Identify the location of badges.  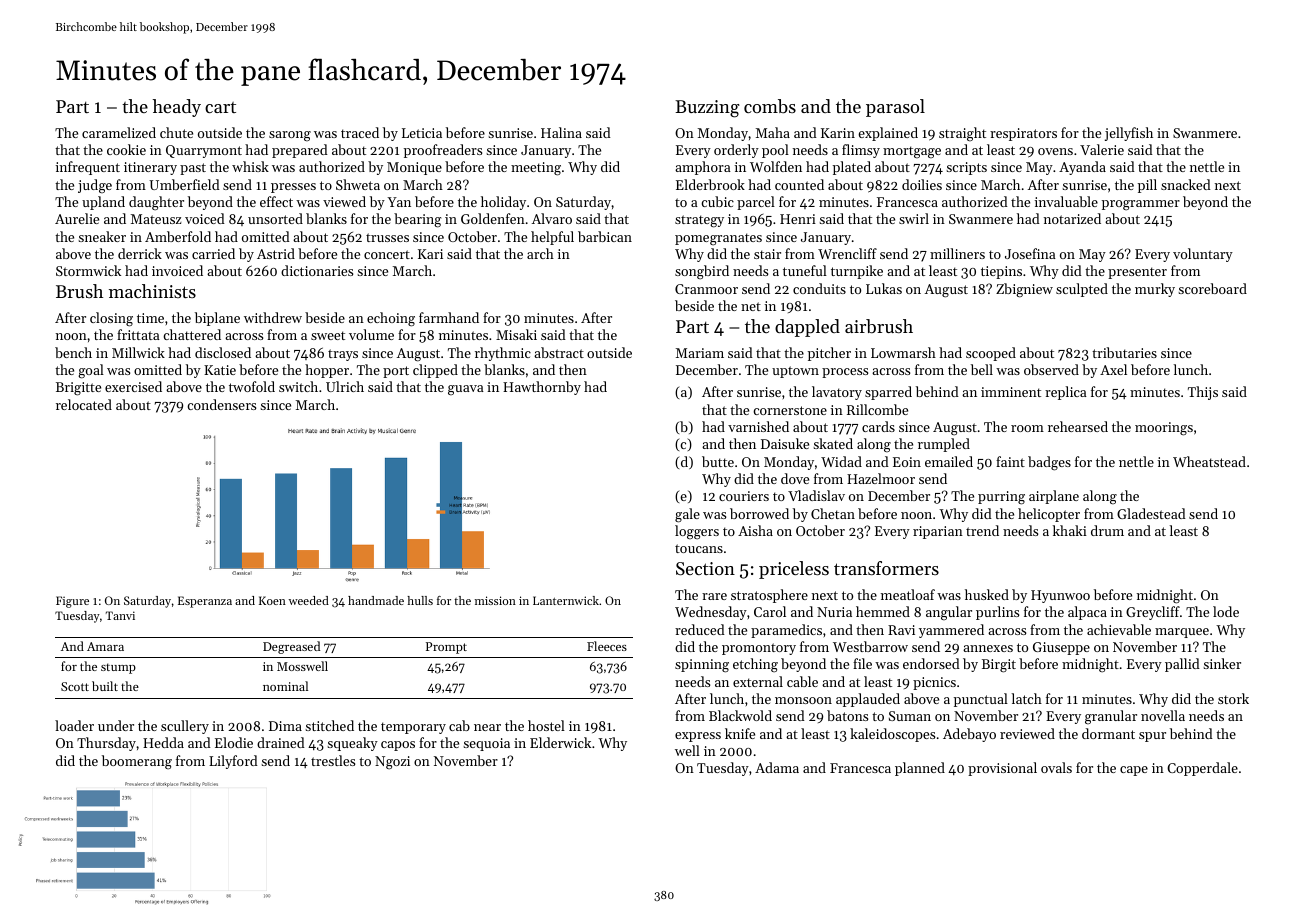
(1049, 463).
